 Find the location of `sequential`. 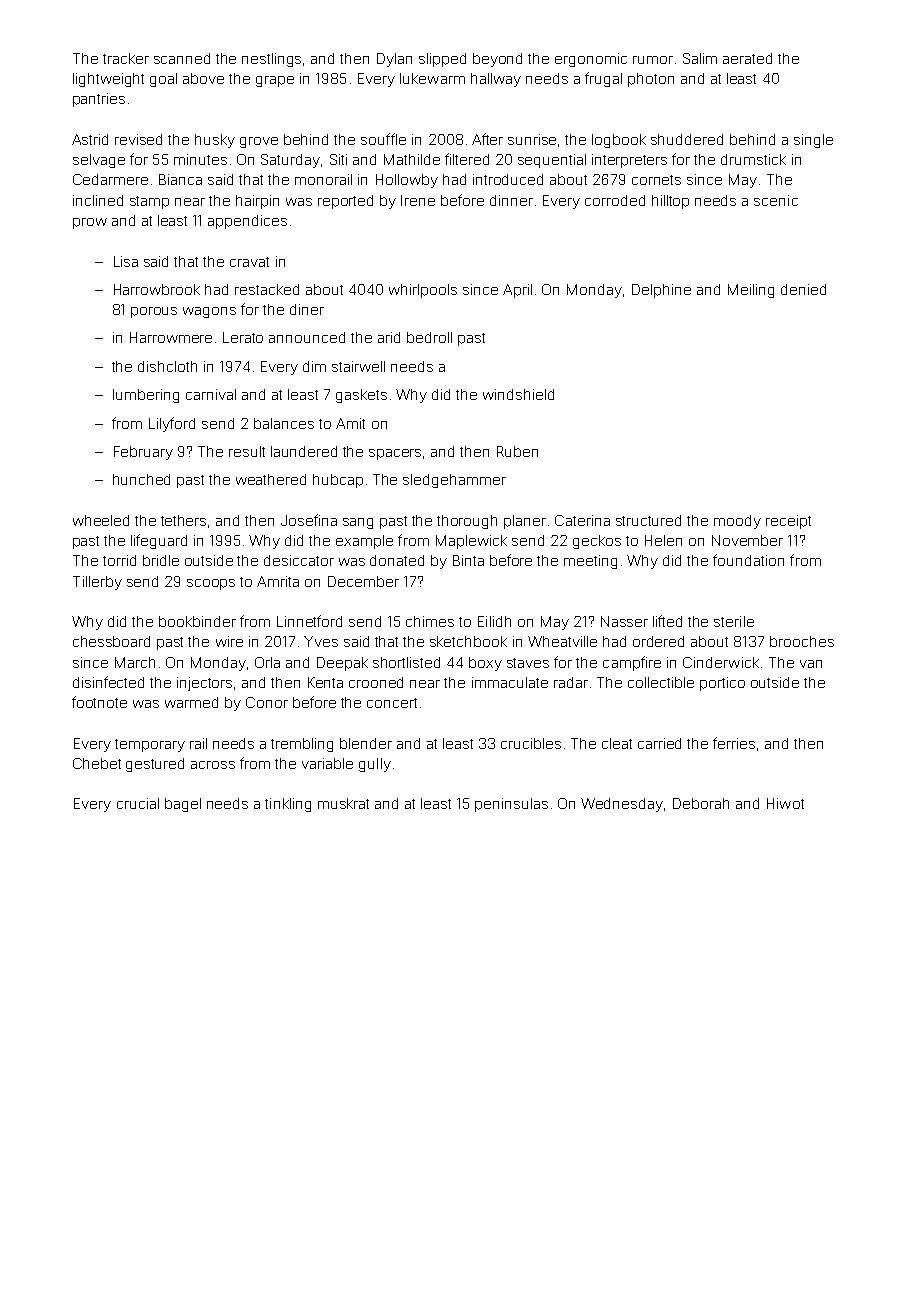

sequential is located at coordinates (552, 161).
